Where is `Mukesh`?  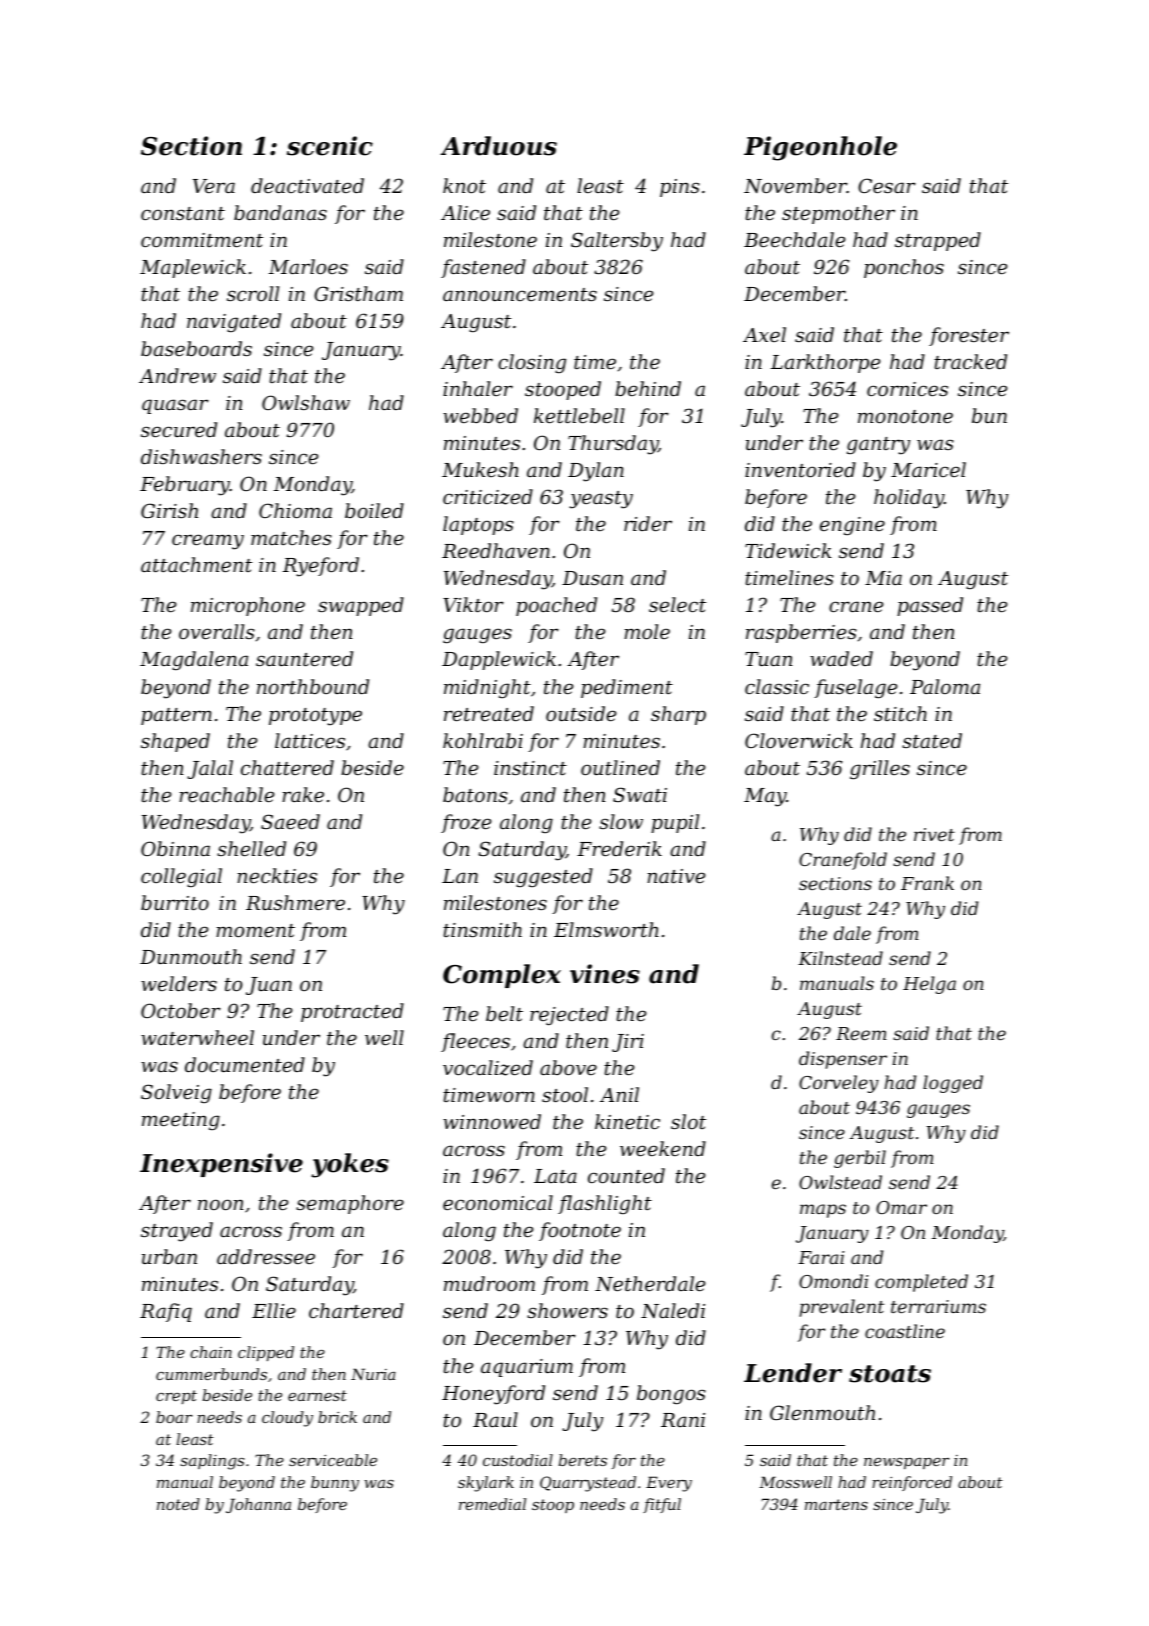 Mukesh is located at coordinates (480, 469).
